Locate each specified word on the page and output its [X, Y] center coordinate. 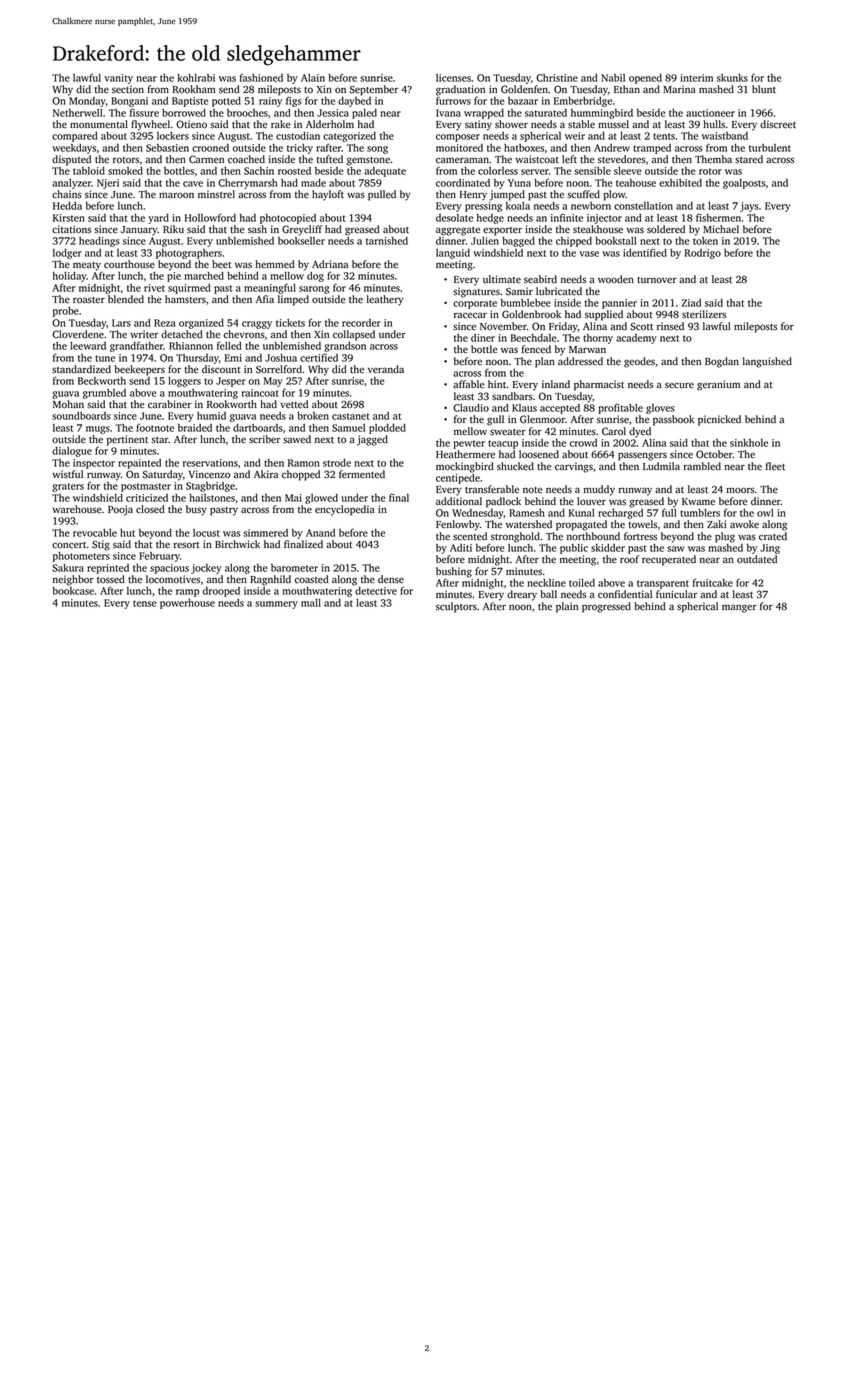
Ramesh [527, 513]
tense [144, 603]
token [705, 241]
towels [642, 524]
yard [158, 219]
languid [453, 254]
